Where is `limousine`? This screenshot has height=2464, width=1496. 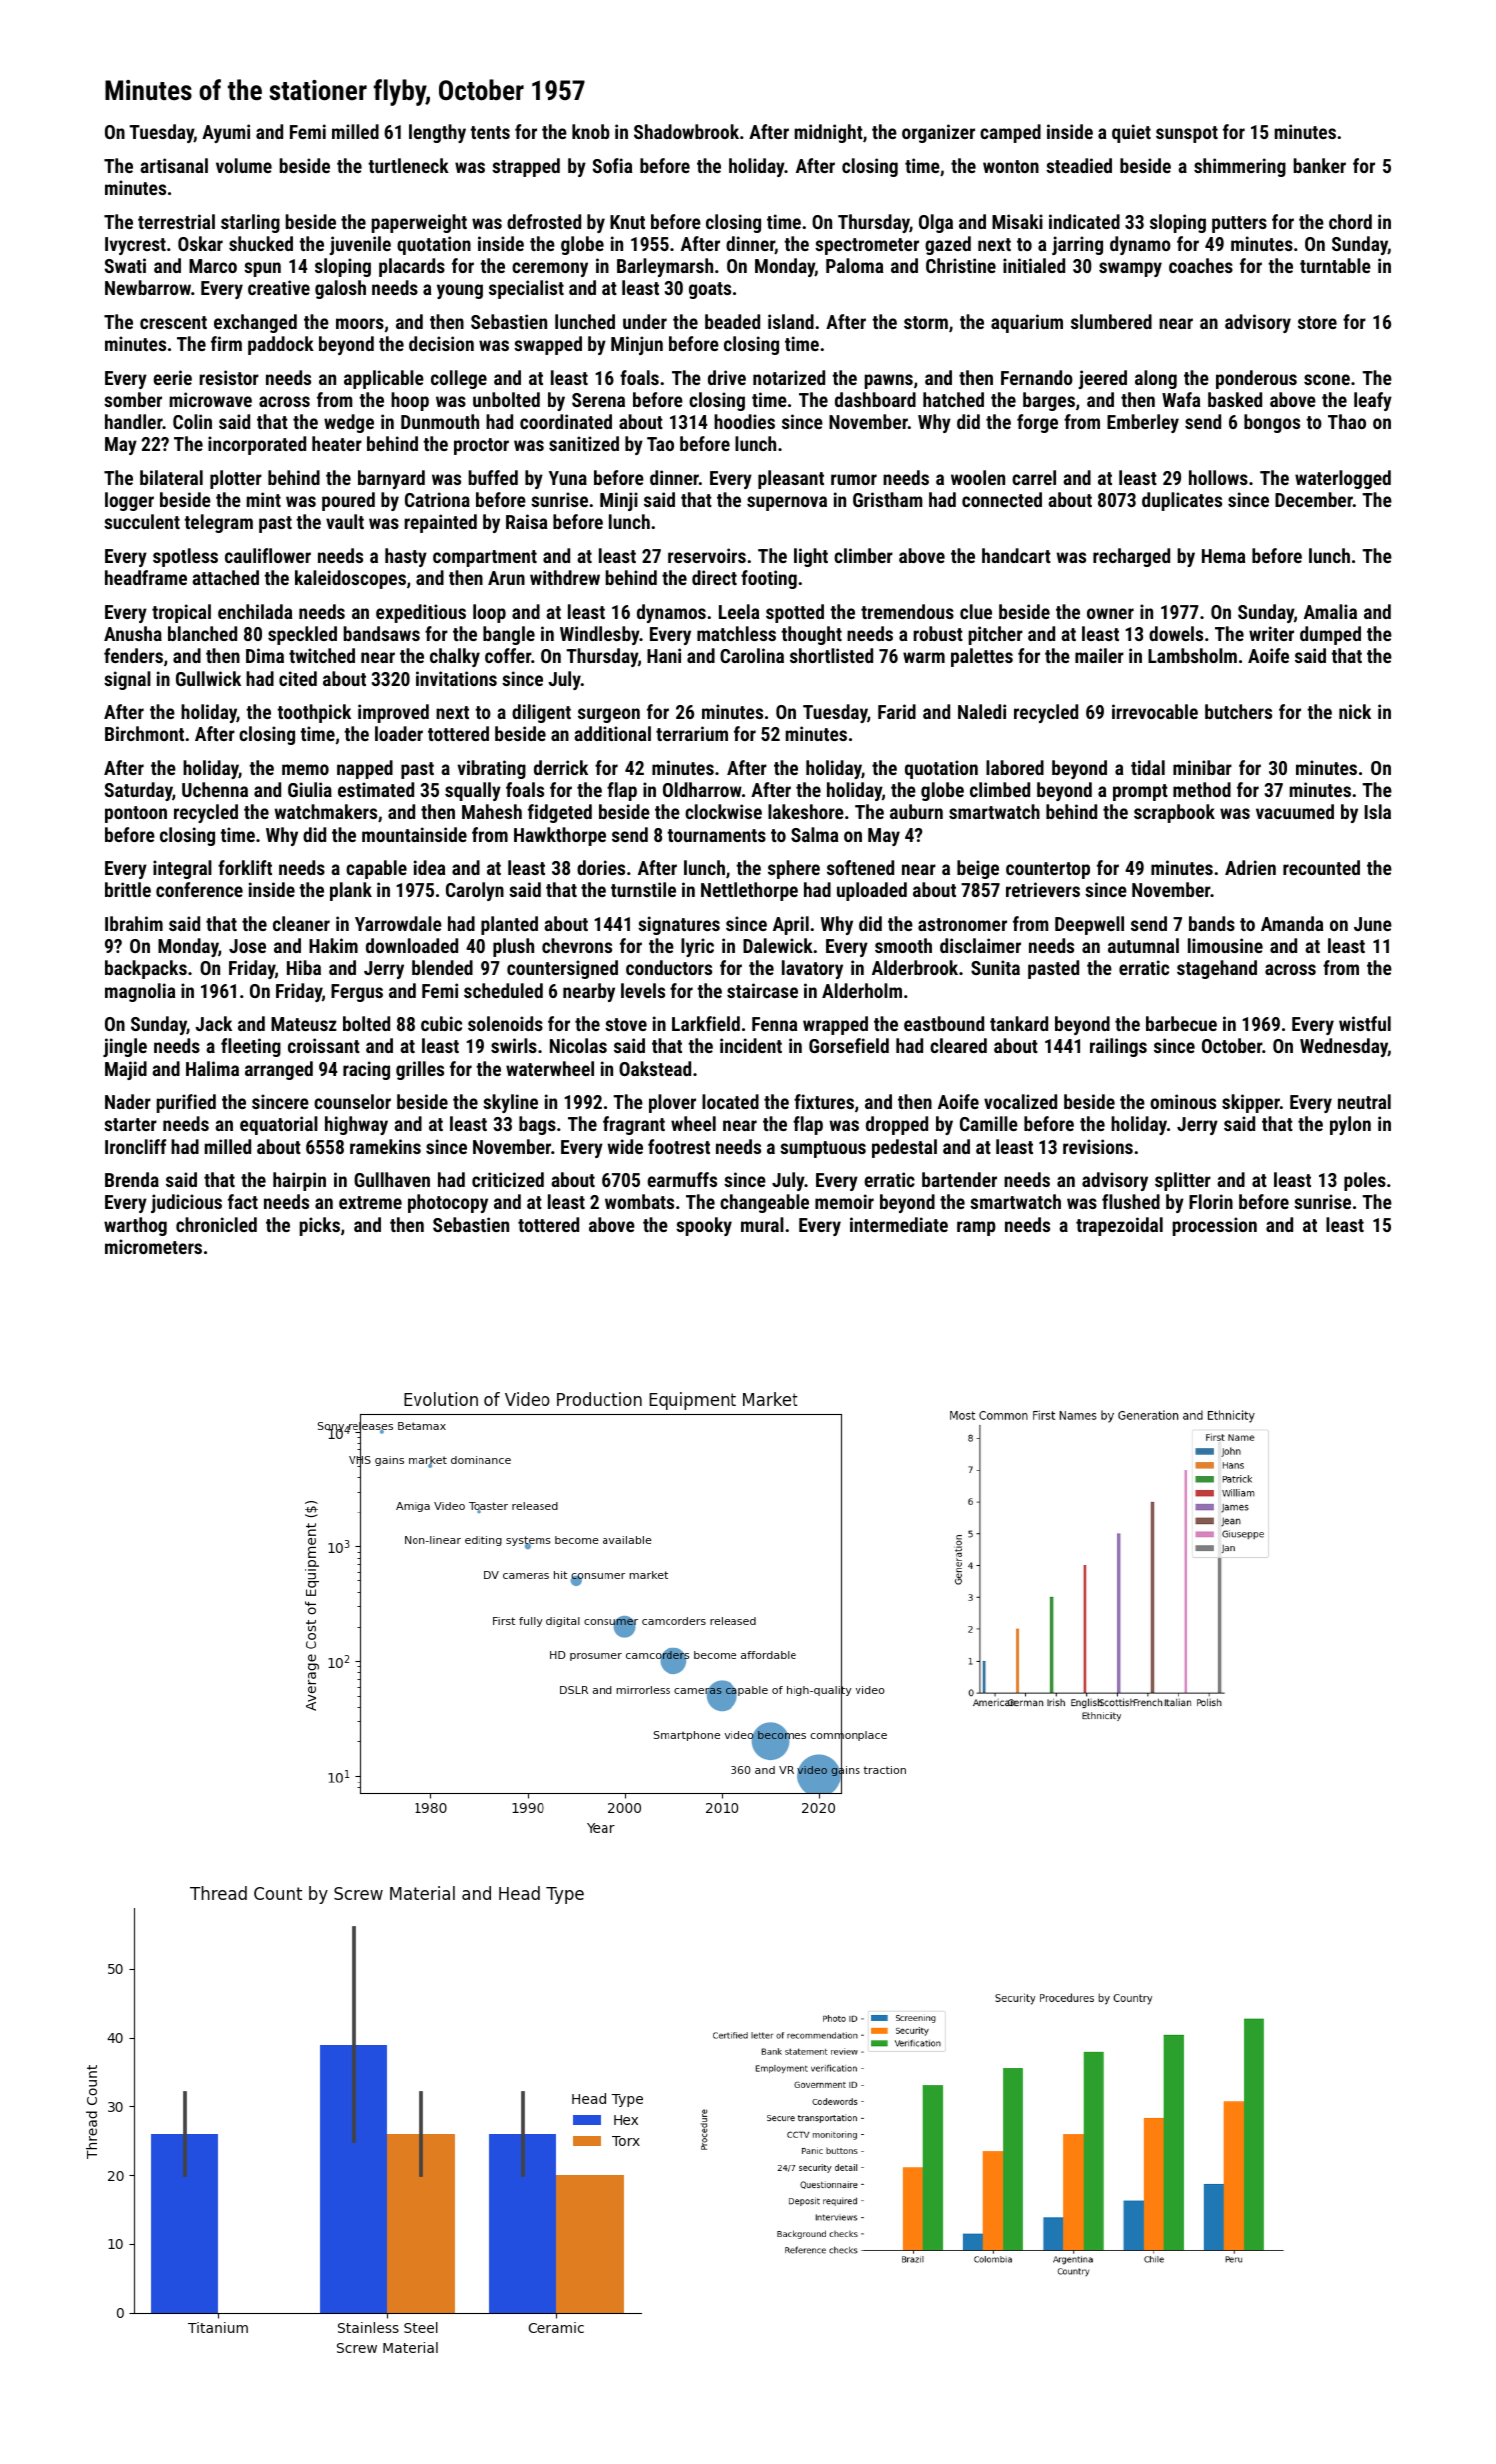
limousine is located at coordinates (1225, 945).
